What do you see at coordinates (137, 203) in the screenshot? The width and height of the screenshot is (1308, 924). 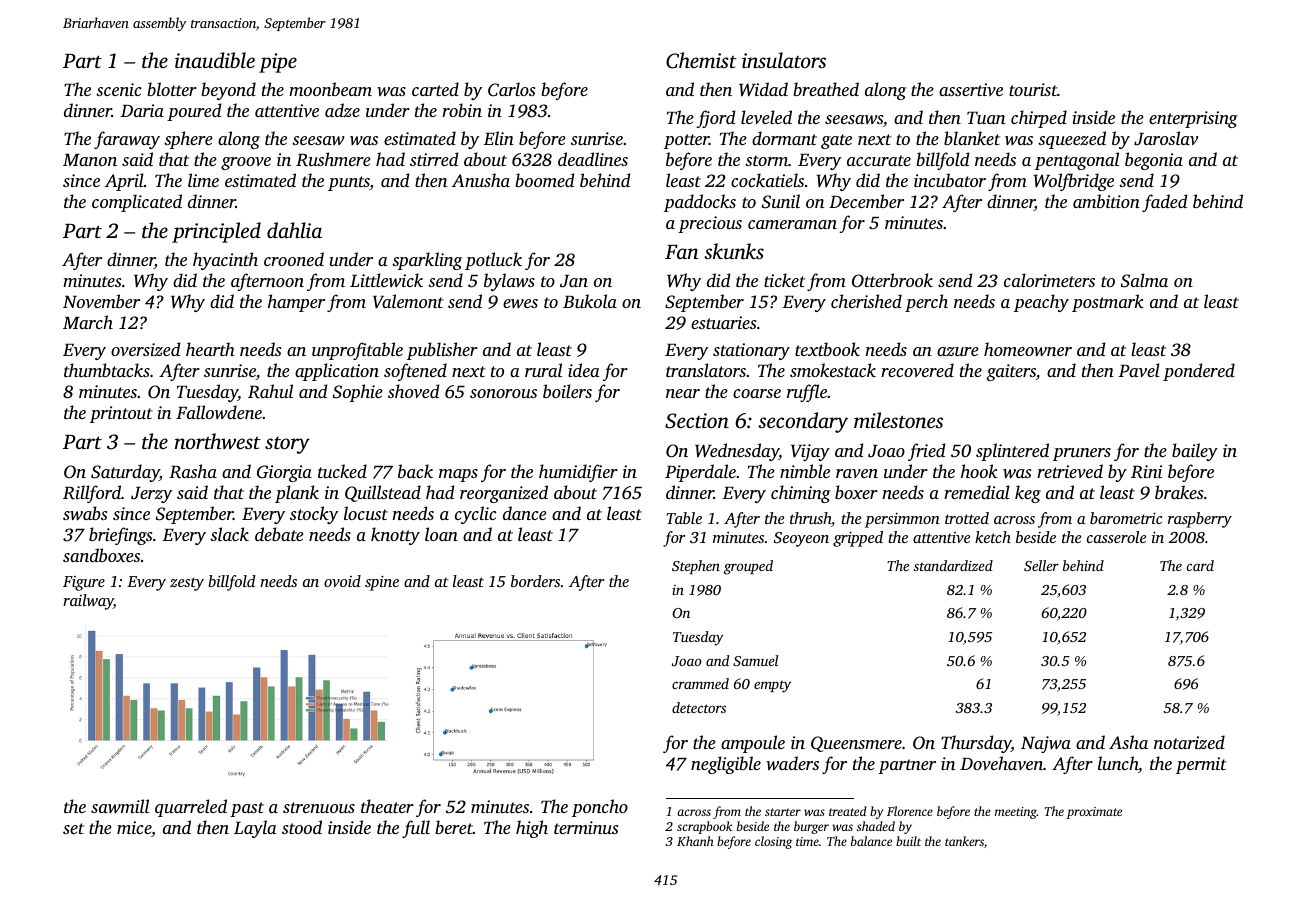 I see `complicated` at bounding box center [137, 203].
